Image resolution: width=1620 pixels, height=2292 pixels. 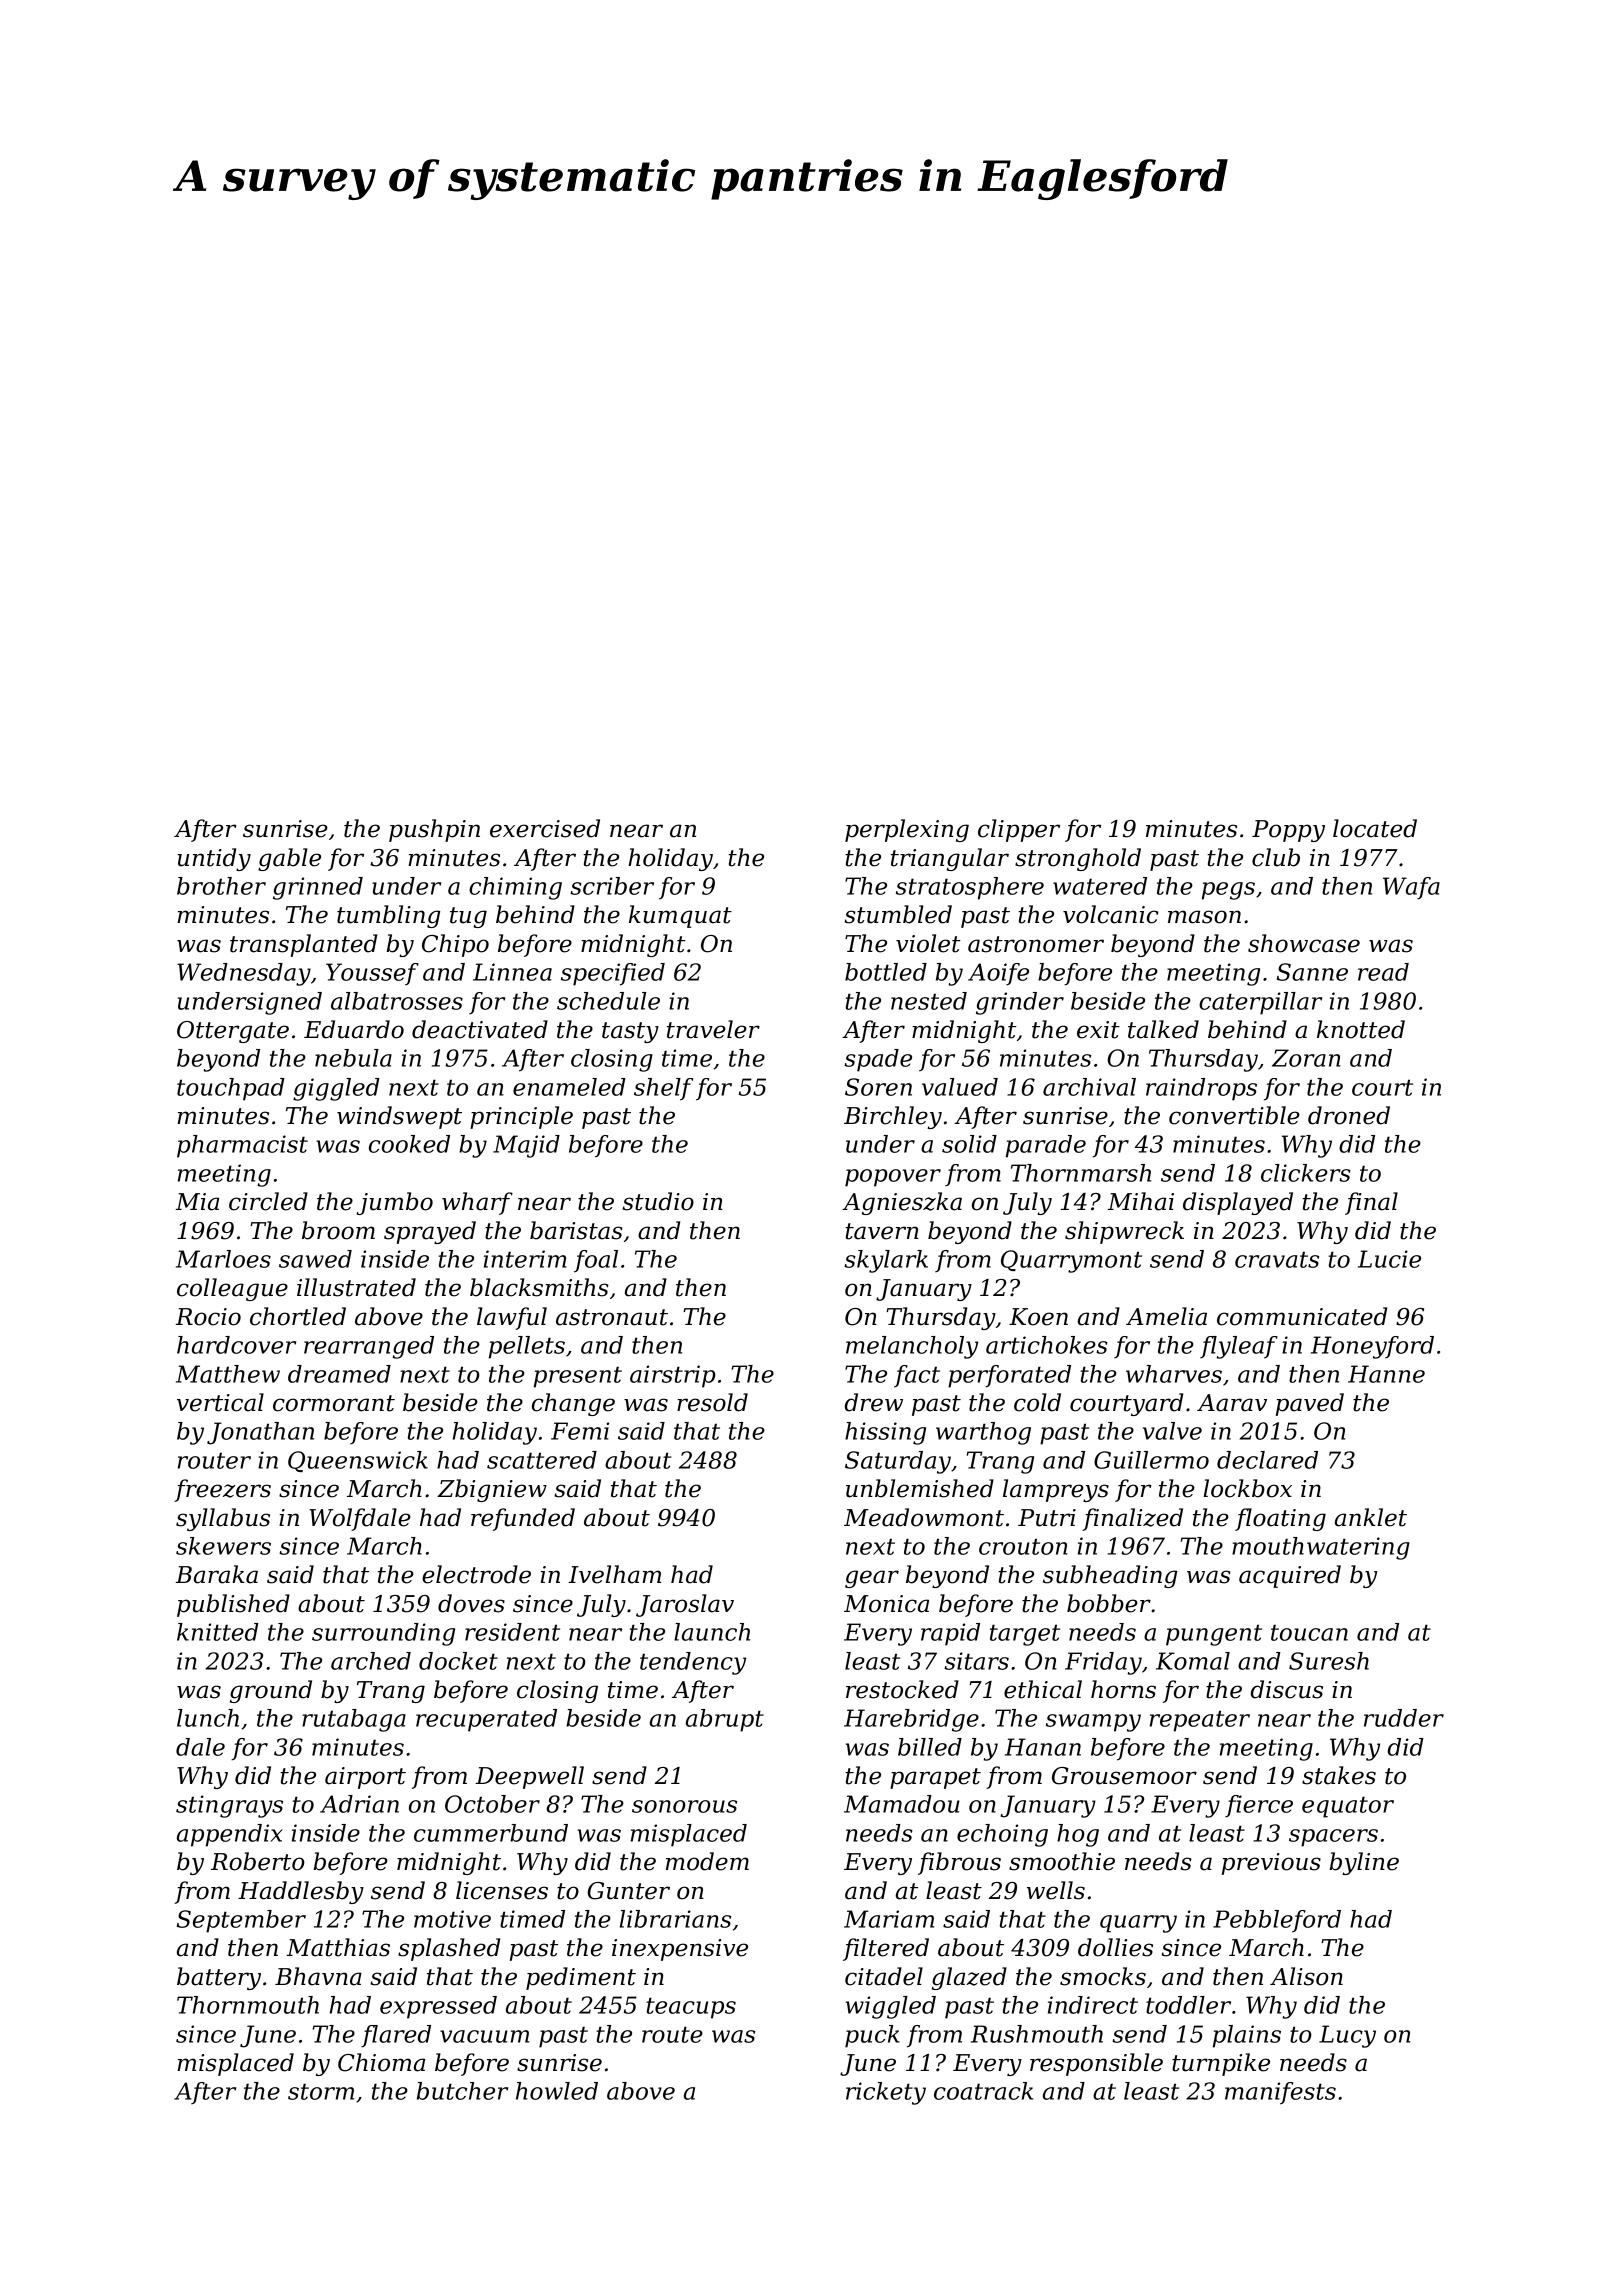 What do you see at coordinates (886, 2093) in the document?
I see `rickety` at bounding box center [886, 2093].
